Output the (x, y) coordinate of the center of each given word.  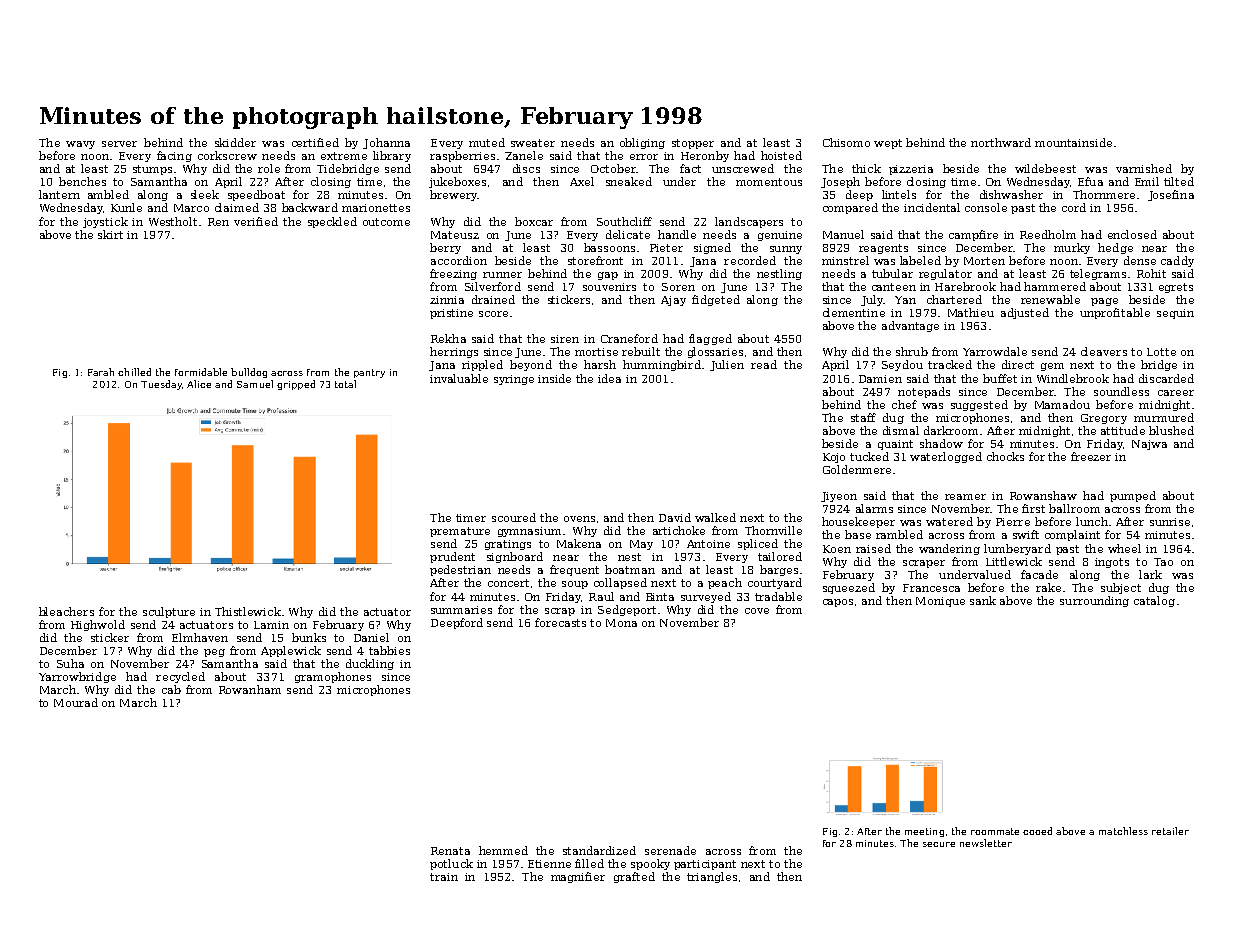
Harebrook (965, 286)
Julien (727, 365)
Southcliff (624, 221)
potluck (451, 864)
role (269, 168)
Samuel (255, 384)
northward (1001, 142)
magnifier (578, 877)
